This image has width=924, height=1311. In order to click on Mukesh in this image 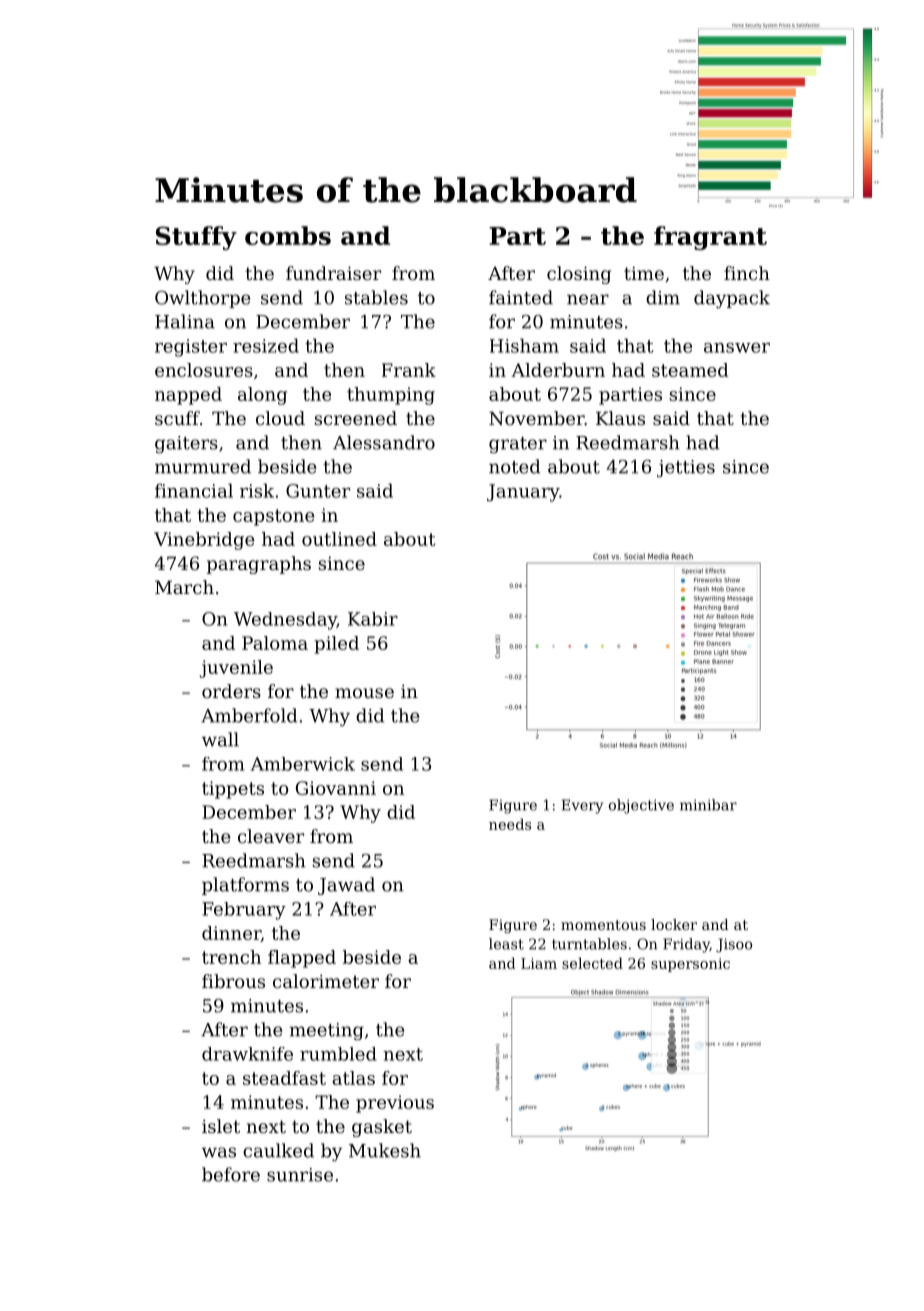, I will do `click(385, 1150)`.
